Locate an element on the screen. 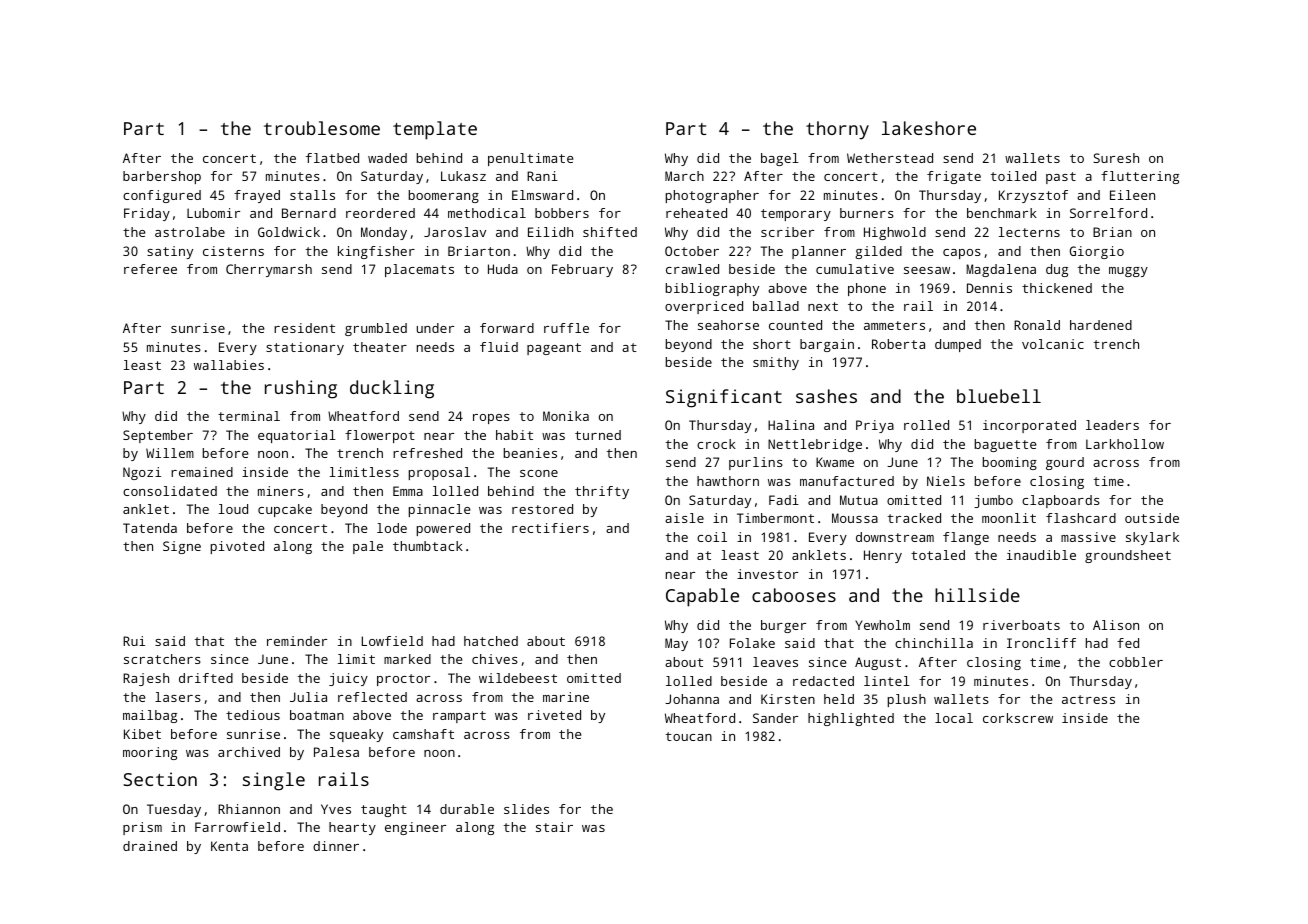 The image size is (1308, 924). satiny is located at coordinates (170, 252).
